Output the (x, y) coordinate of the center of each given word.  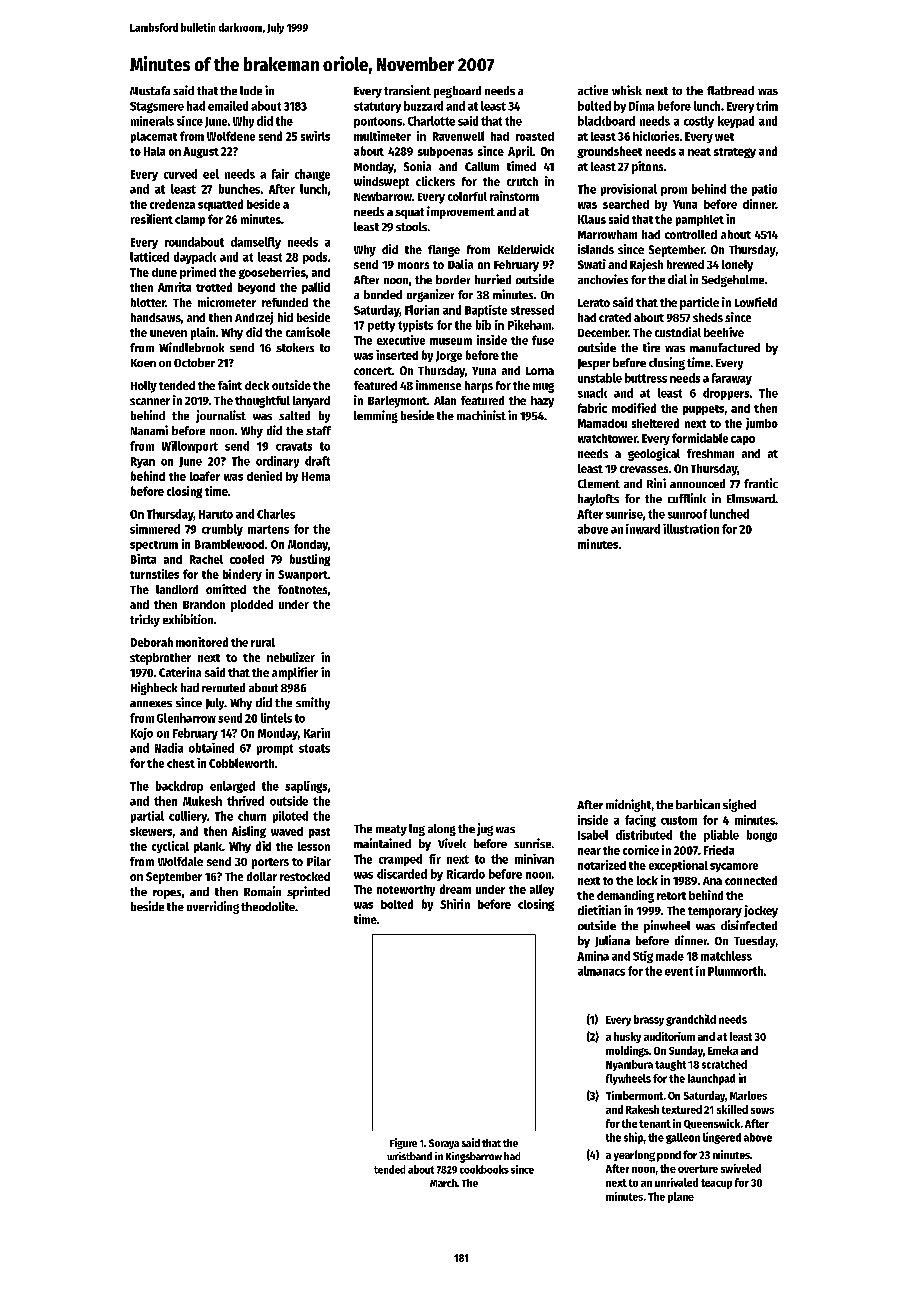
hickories (656, 136)
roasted (535, 136)
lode (251, 90)
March (443, 1183)
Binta (143, 559)
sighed (739, 805)
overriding (213, 907)
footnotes (302, 589)
